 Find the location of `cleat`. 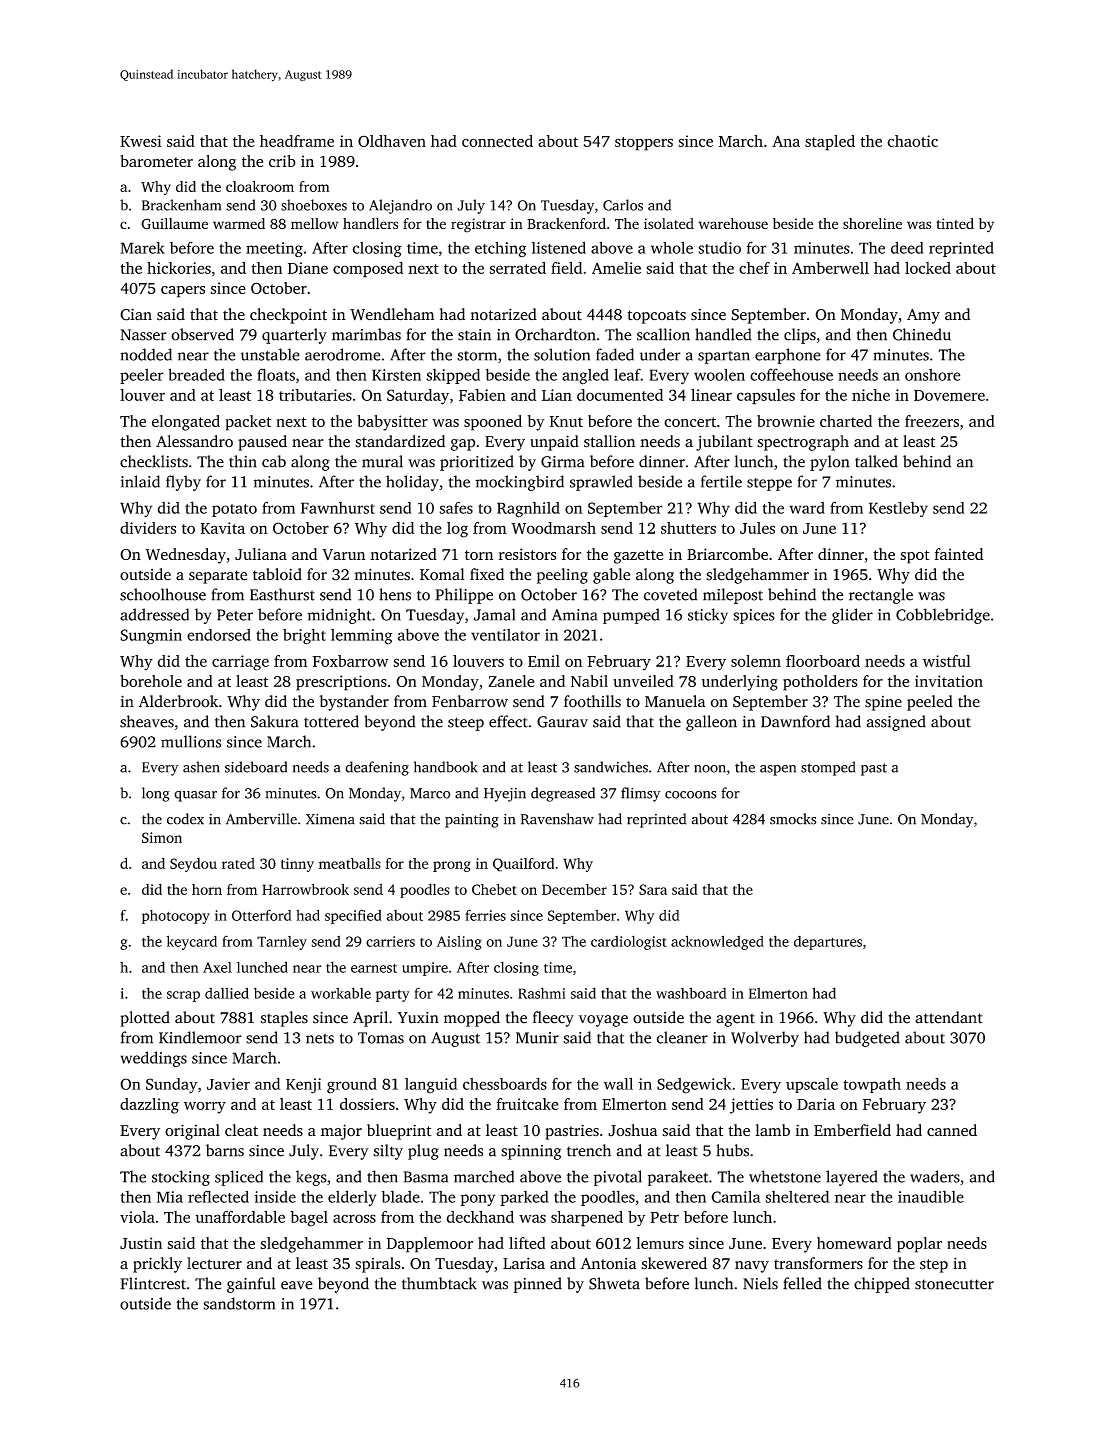

cleat is located at coordinates (241, 1130).
